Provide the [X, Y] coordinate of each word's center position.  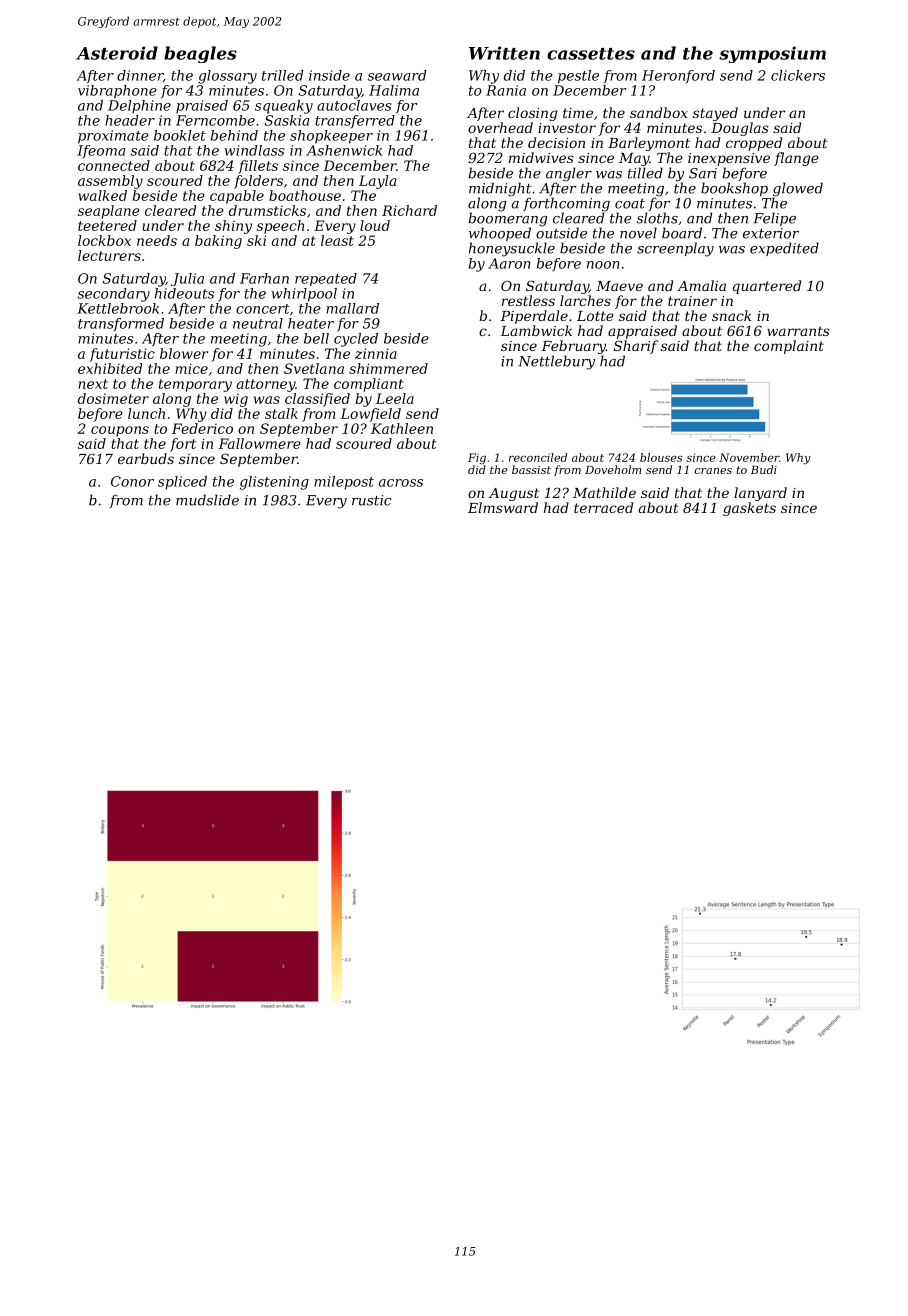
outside [561, 233]
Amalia [701, 285]
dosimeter [113, 398]
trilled [282, 75]
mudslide [207, 500]
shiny [233, 227]
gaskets [749, 509]
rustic [371, 500]
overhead [500, 127]
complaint [789, 347]
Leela [395, 398]
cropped [754, 144]
